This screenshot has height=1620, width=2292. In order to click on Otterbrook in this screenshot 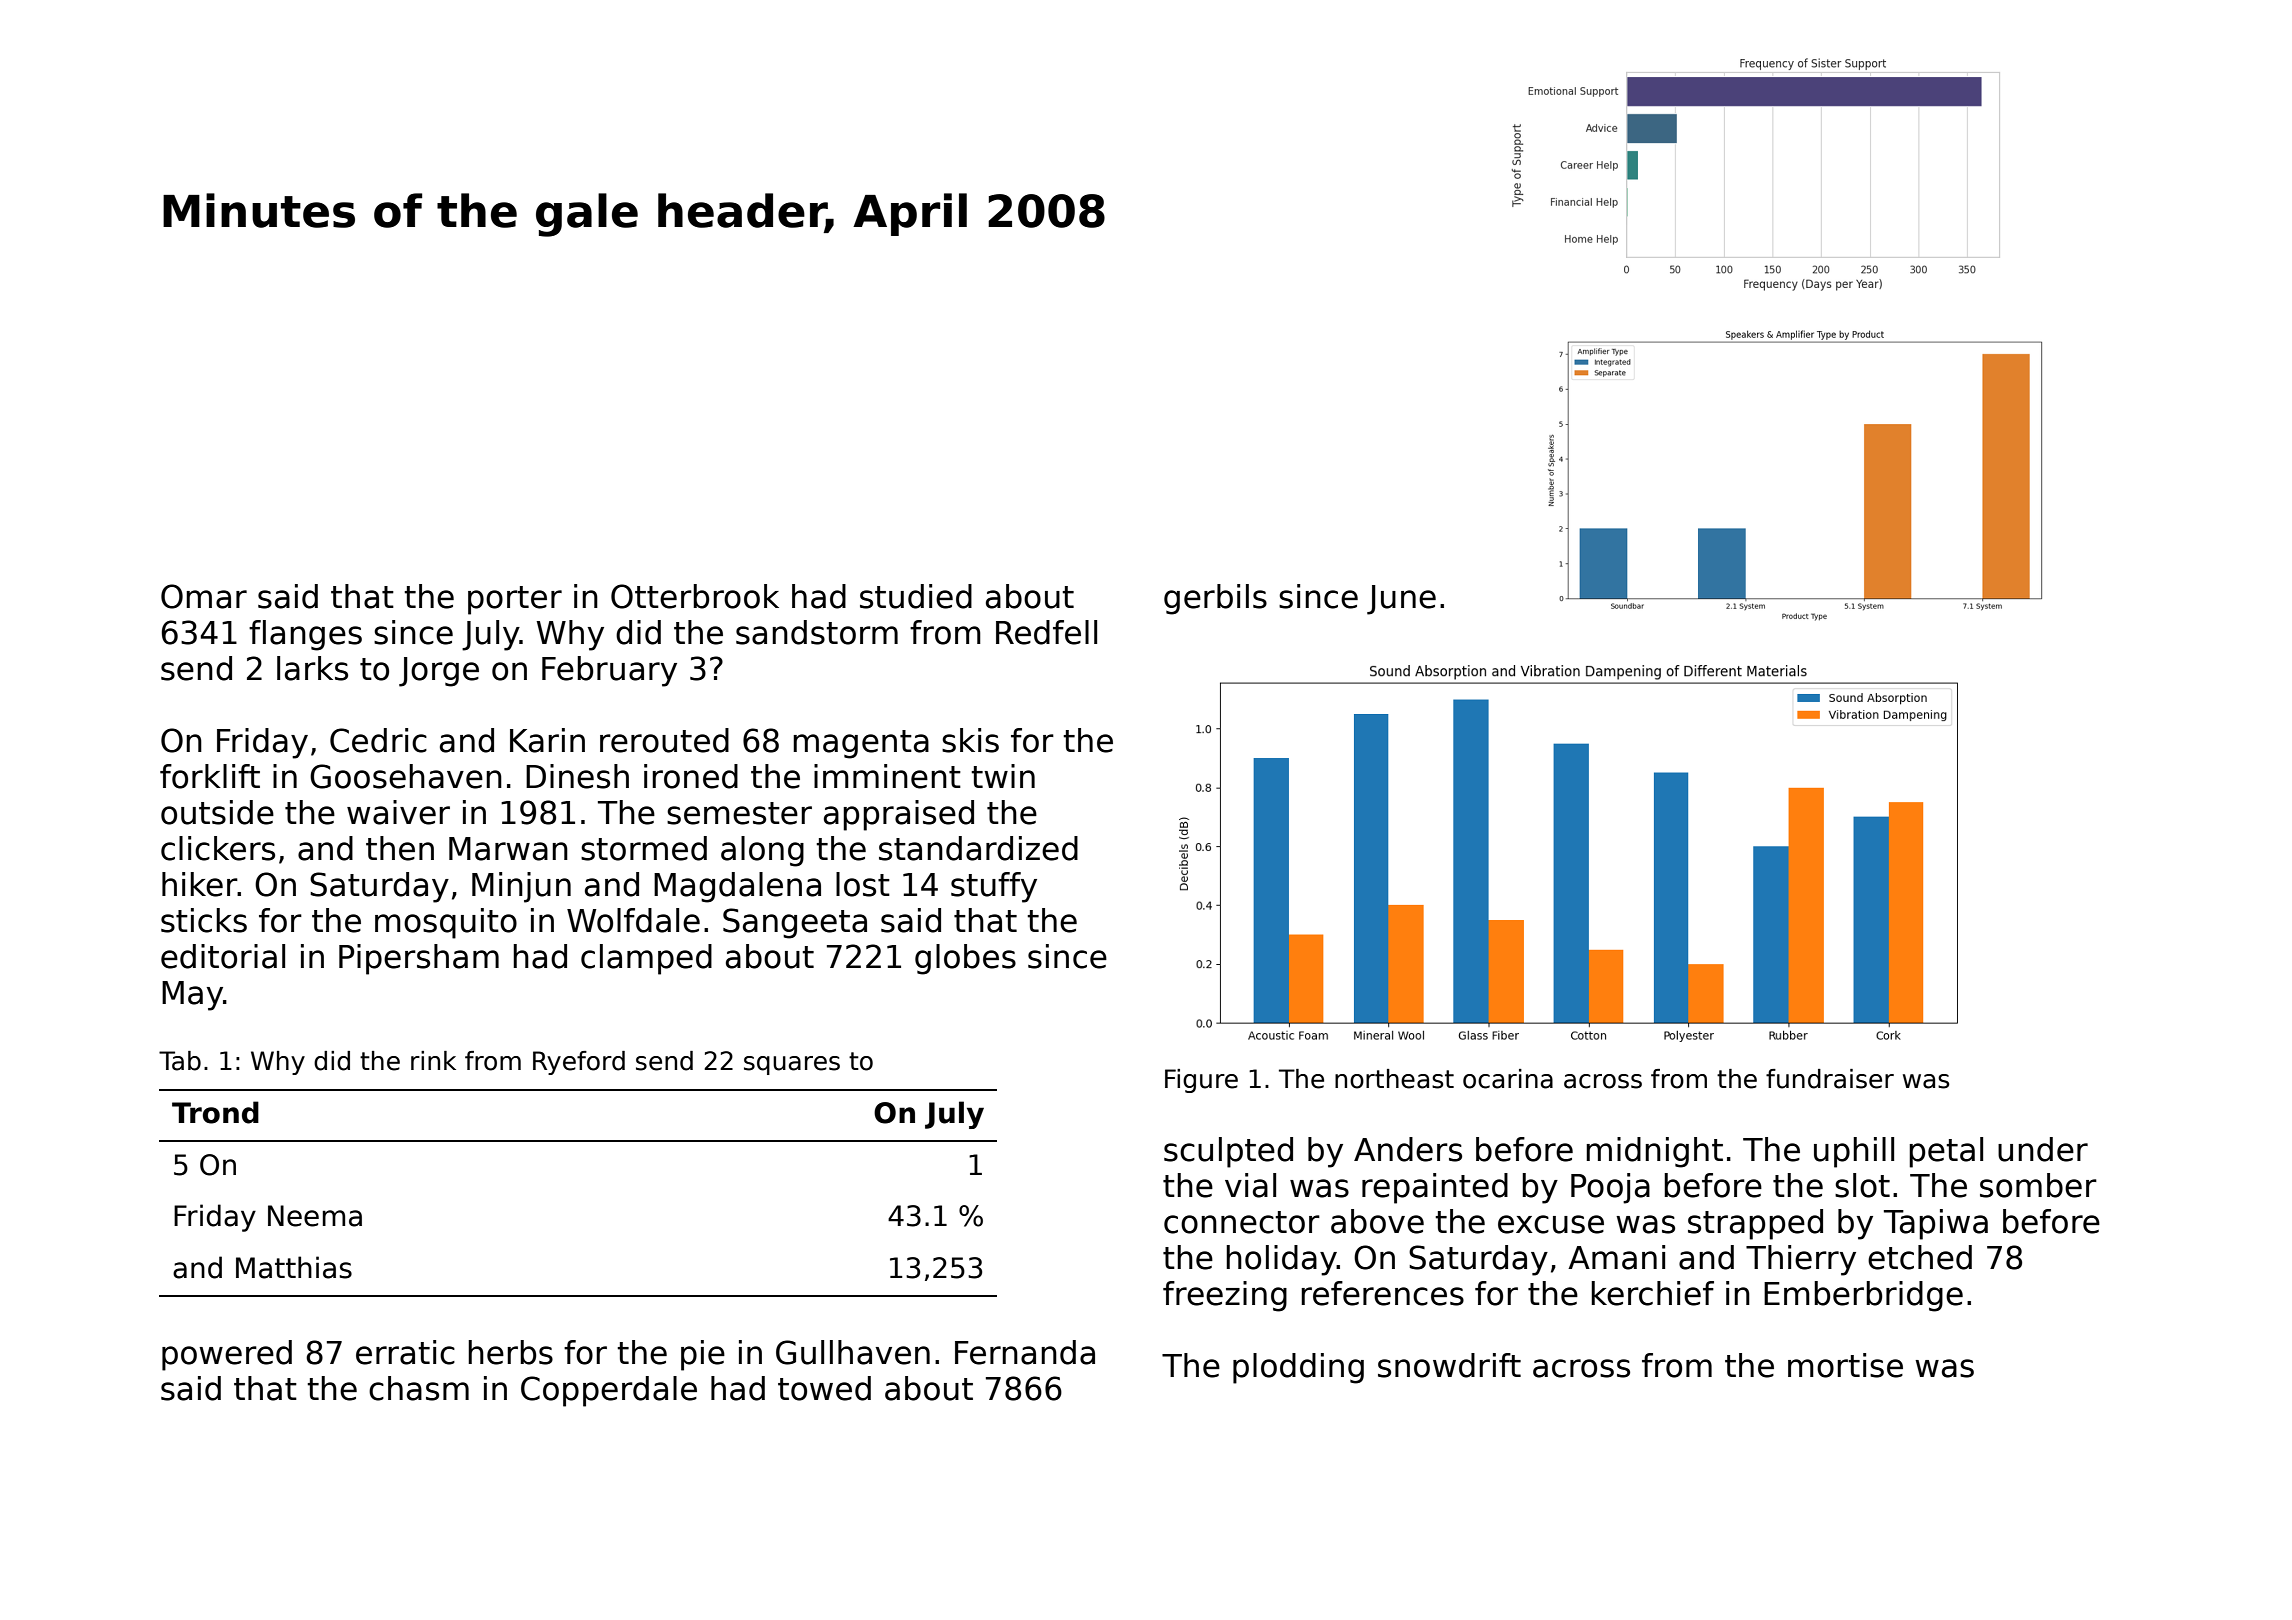, I will do `click(695, 596)`.
